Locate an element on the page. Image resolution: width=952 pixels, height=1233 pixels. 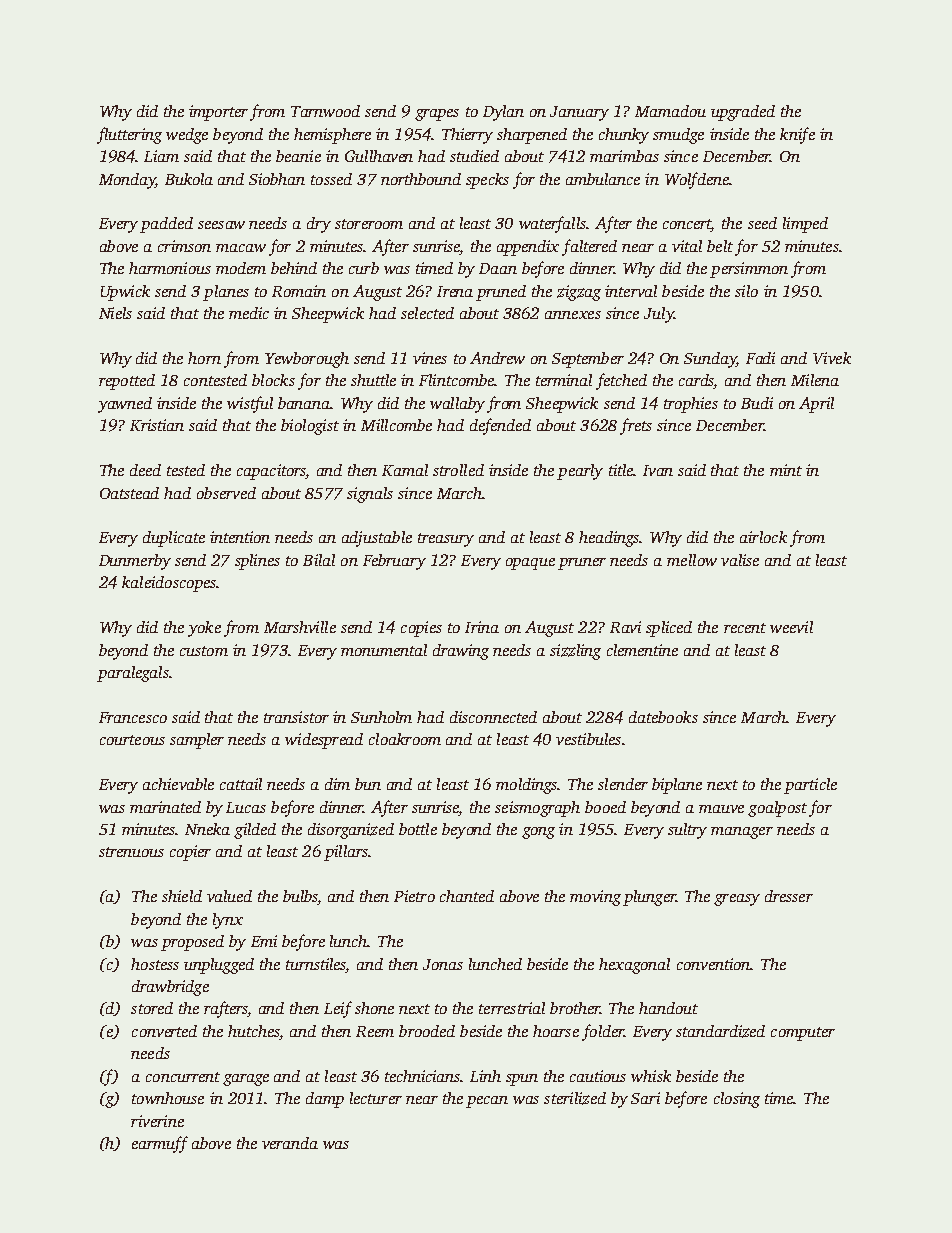
marinated is located at coordinates (165, 807).
